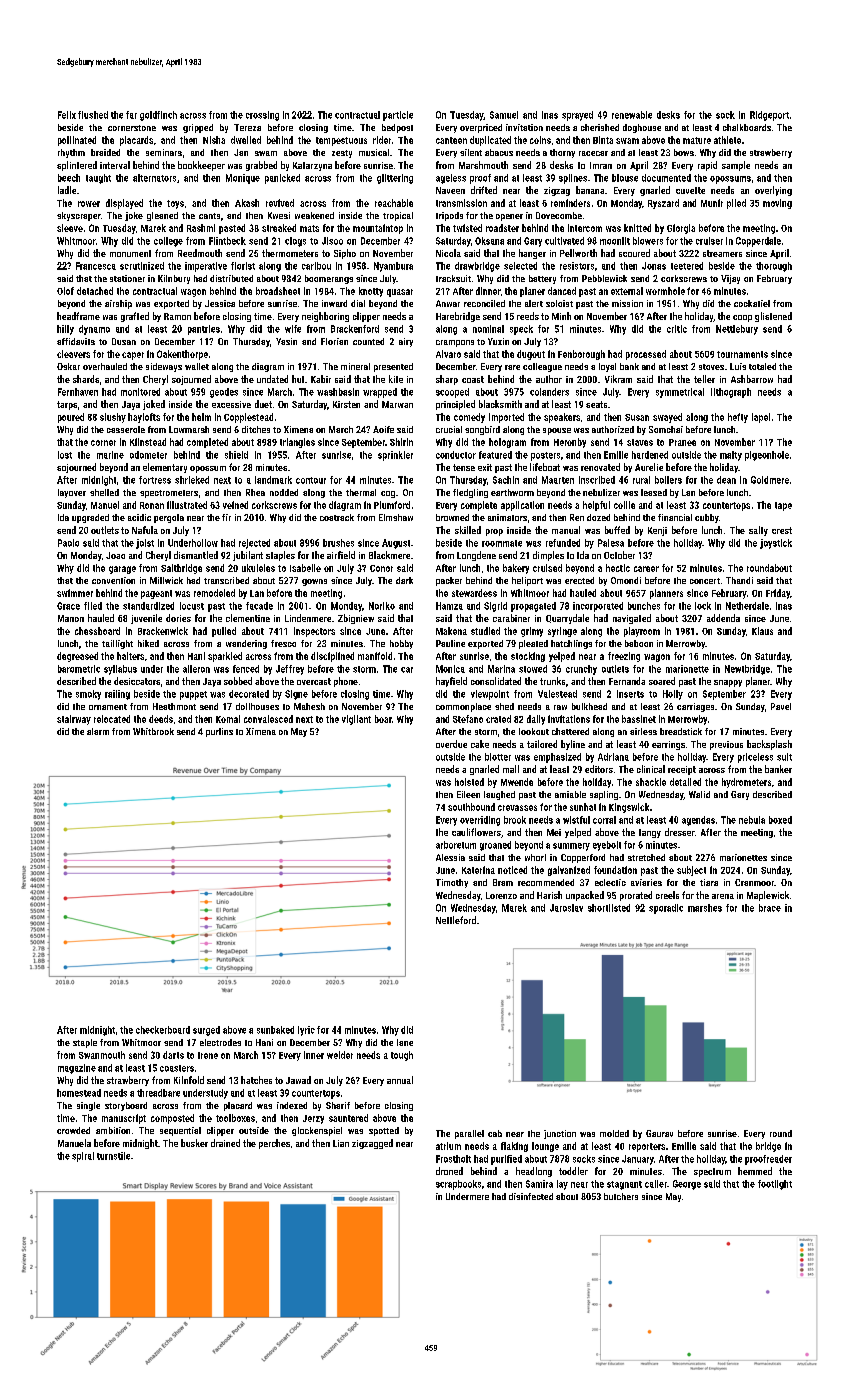 This screenshot has width=849, height=1400. What do you see at coordinates (174, 279) in the screenshot?
I see `Kilnbury` at bounding box center [174, 279].
